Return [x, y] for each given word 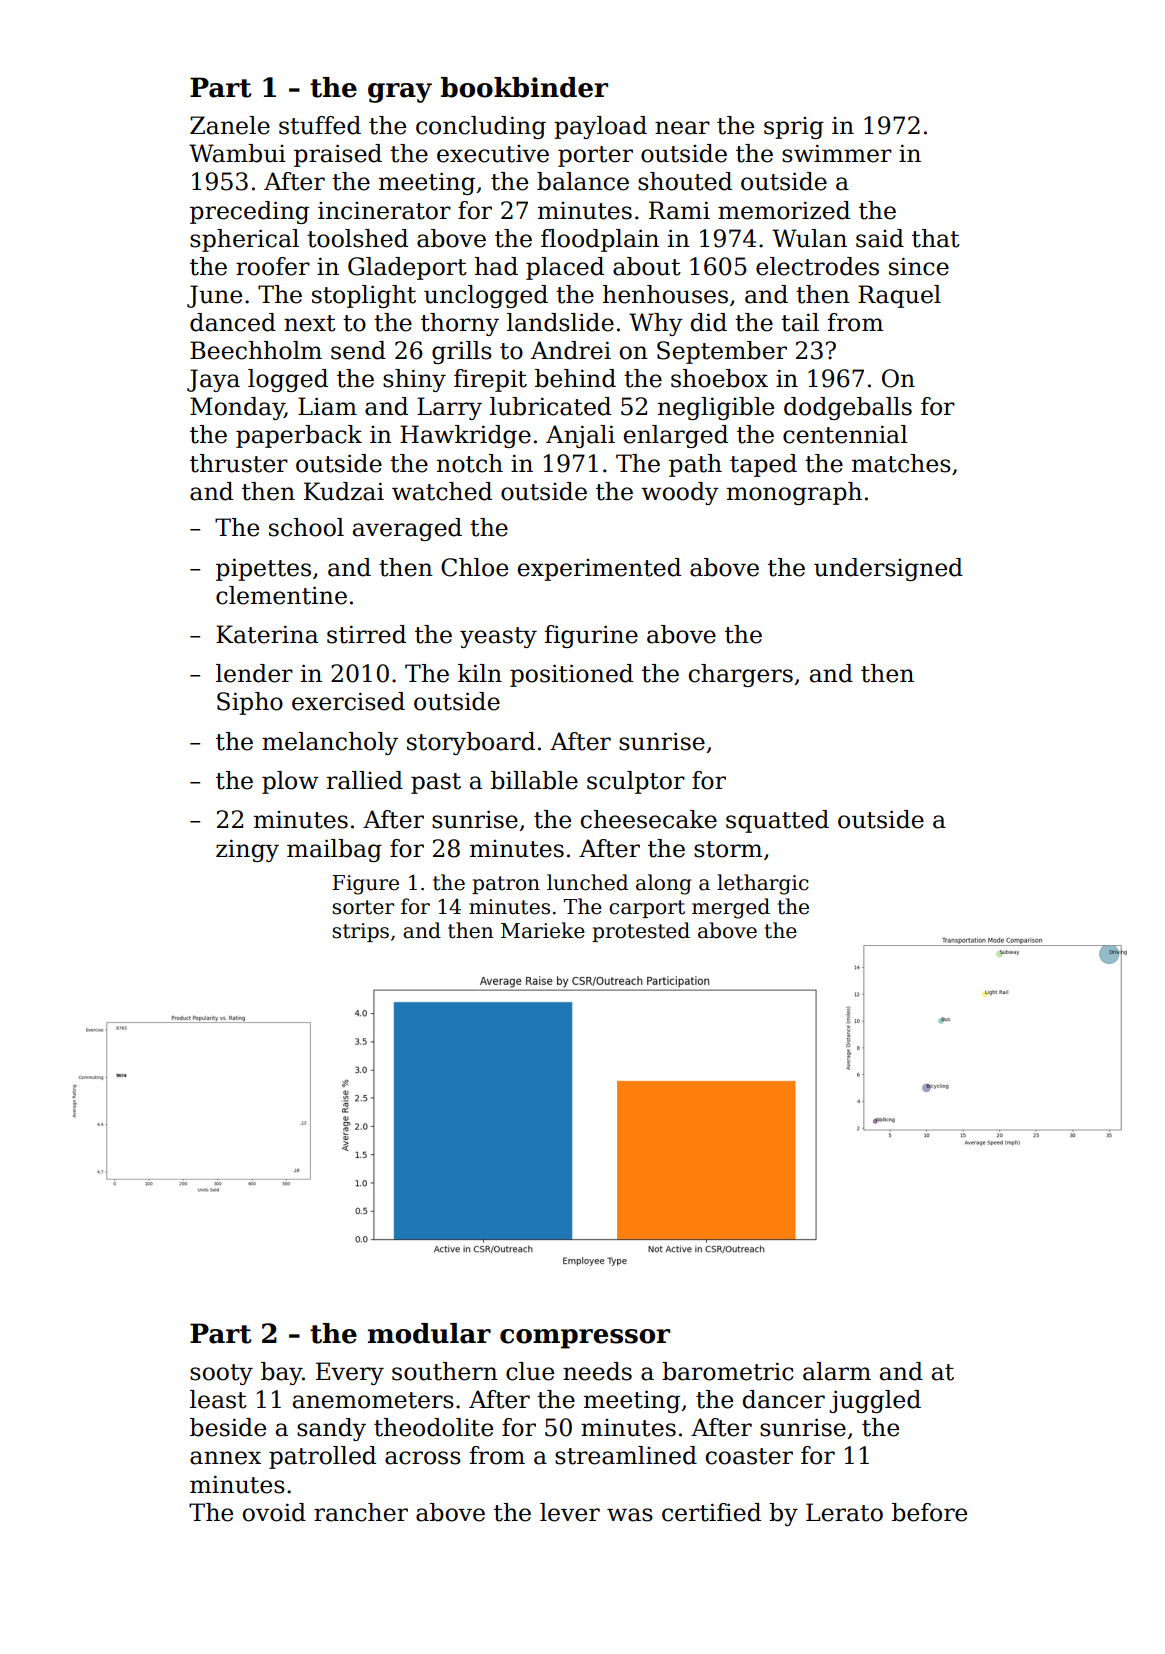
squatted [777, 821]
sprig [794, 128]
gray [400, 93]
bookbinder [524, 87]
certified [711, 1512]
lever [570, 1512]
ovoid [274, 1512]
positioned [571, 675]
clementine [281, 595]
